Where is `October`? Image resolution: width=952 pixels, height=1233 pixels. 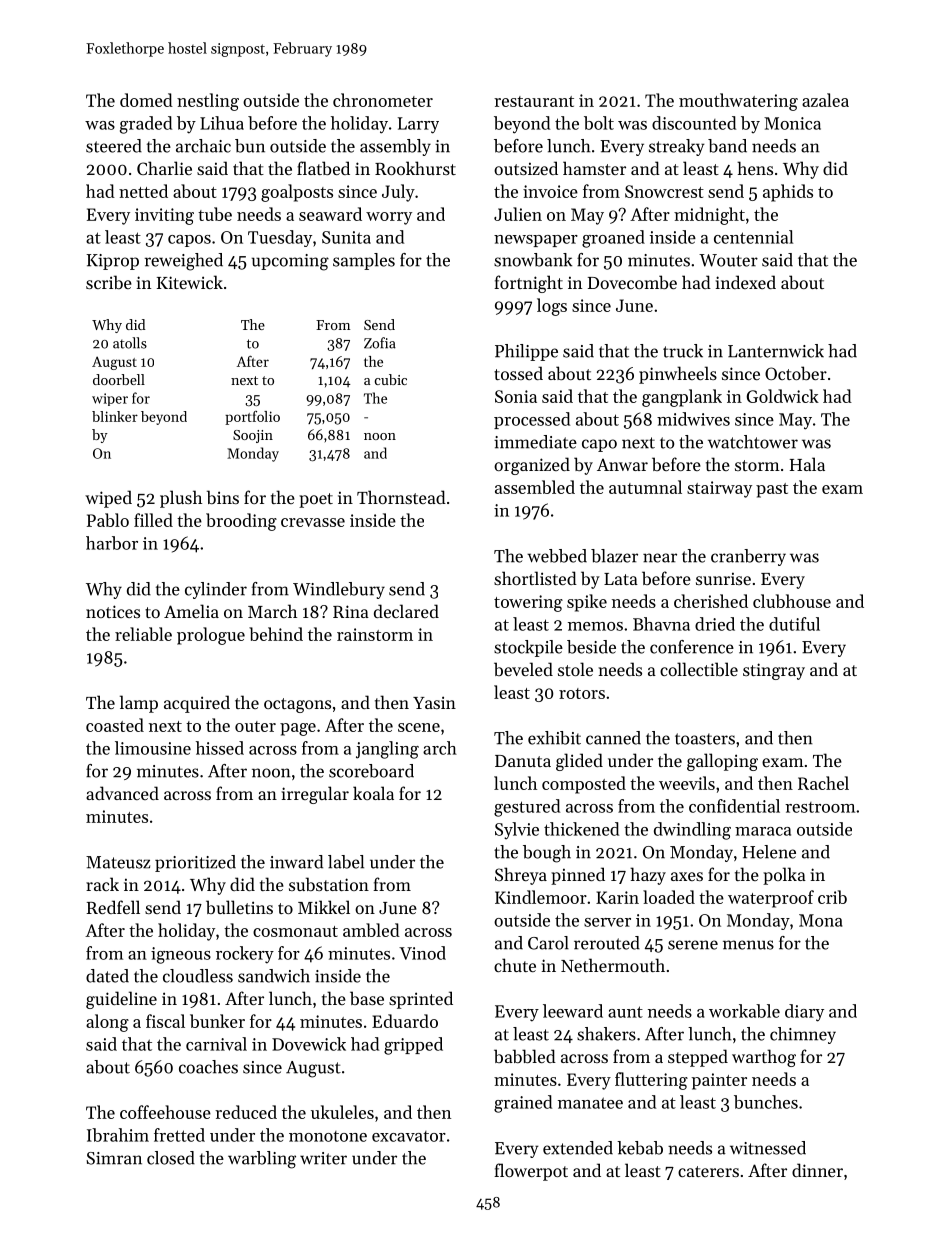 October is located at coordinates (796, 373).
